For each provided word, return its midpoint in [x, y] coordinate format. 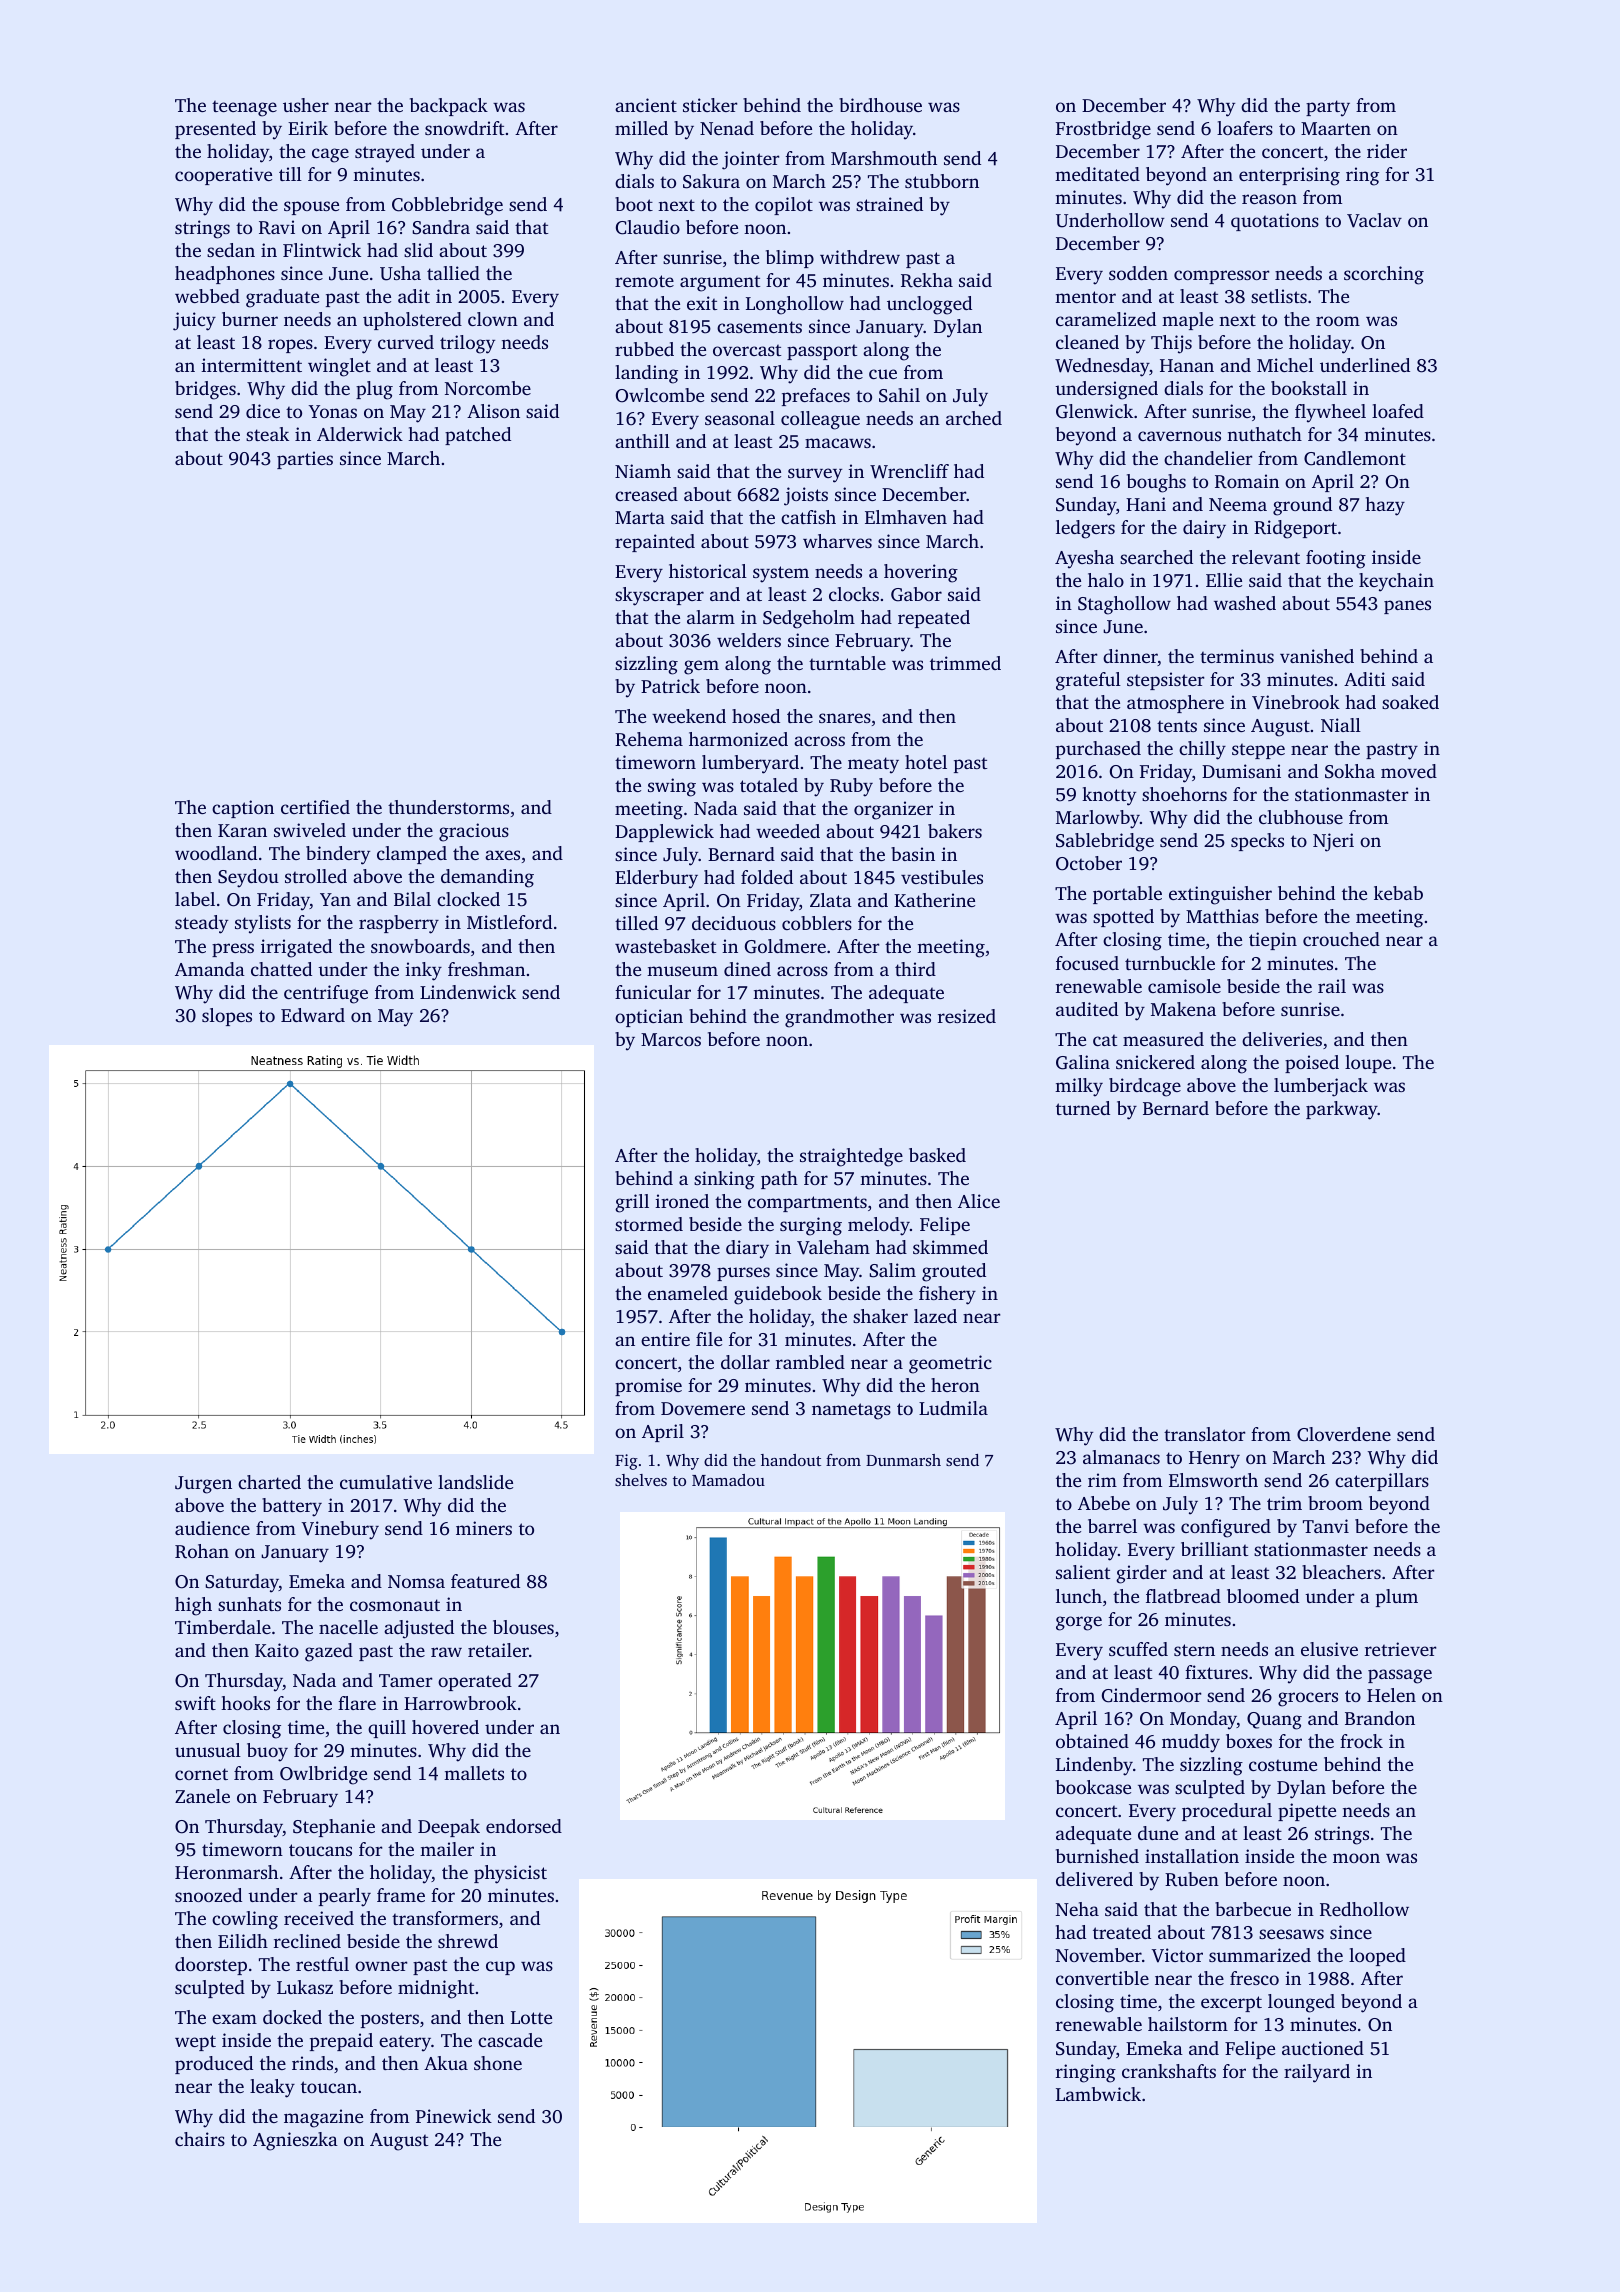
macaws [838, 443]
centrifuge [326, 994]
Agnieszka [295, 2141]
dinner [1130, 657]
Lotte [531, 2017]
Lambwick [1098, 2094]
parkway [1342, 1110]
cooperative [223, 176]
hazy [1385, 506]
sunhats [249, 1604]
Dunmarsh [903, 1460]
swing [672, 787]
